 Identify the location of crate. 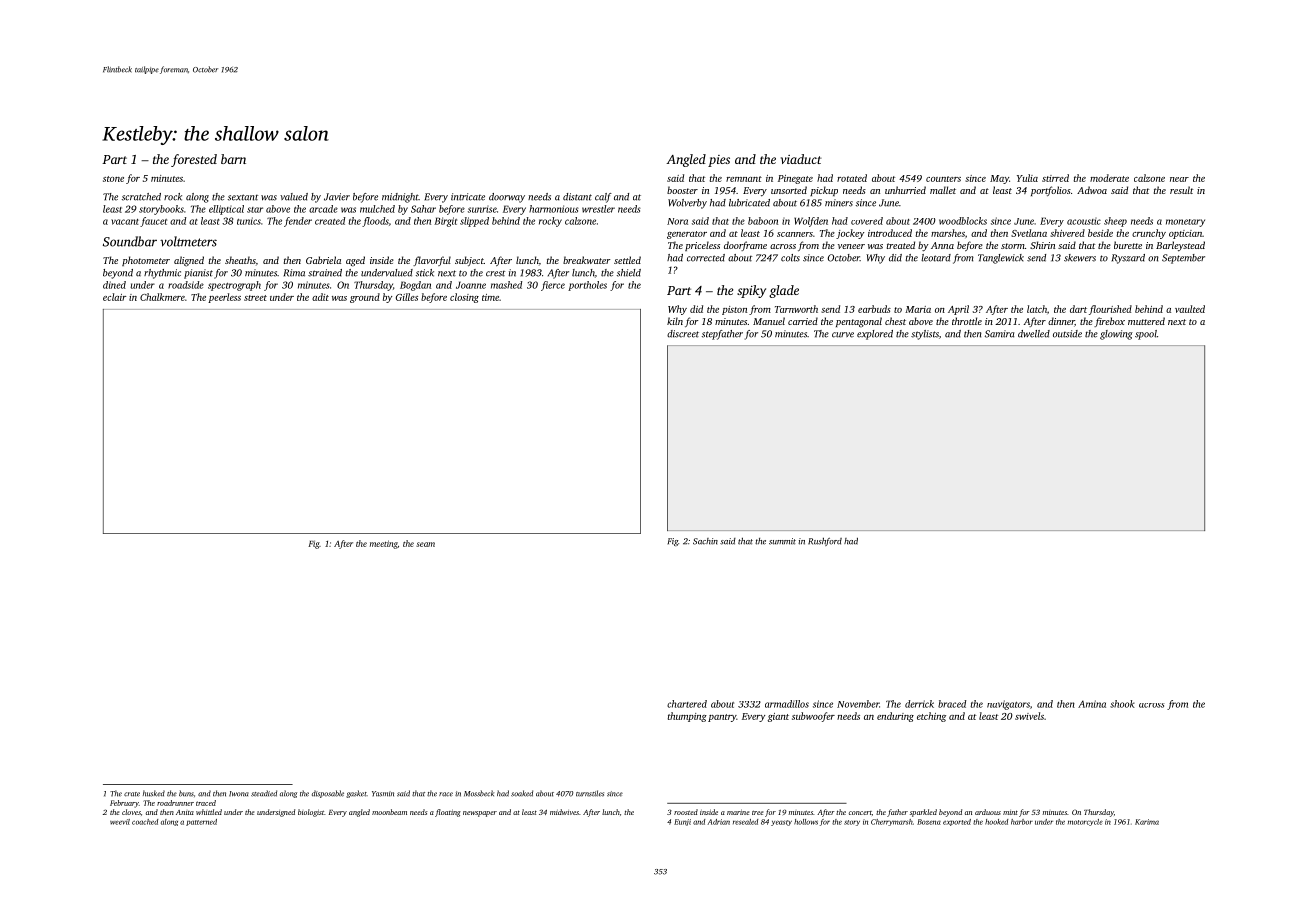
(132, 794).
